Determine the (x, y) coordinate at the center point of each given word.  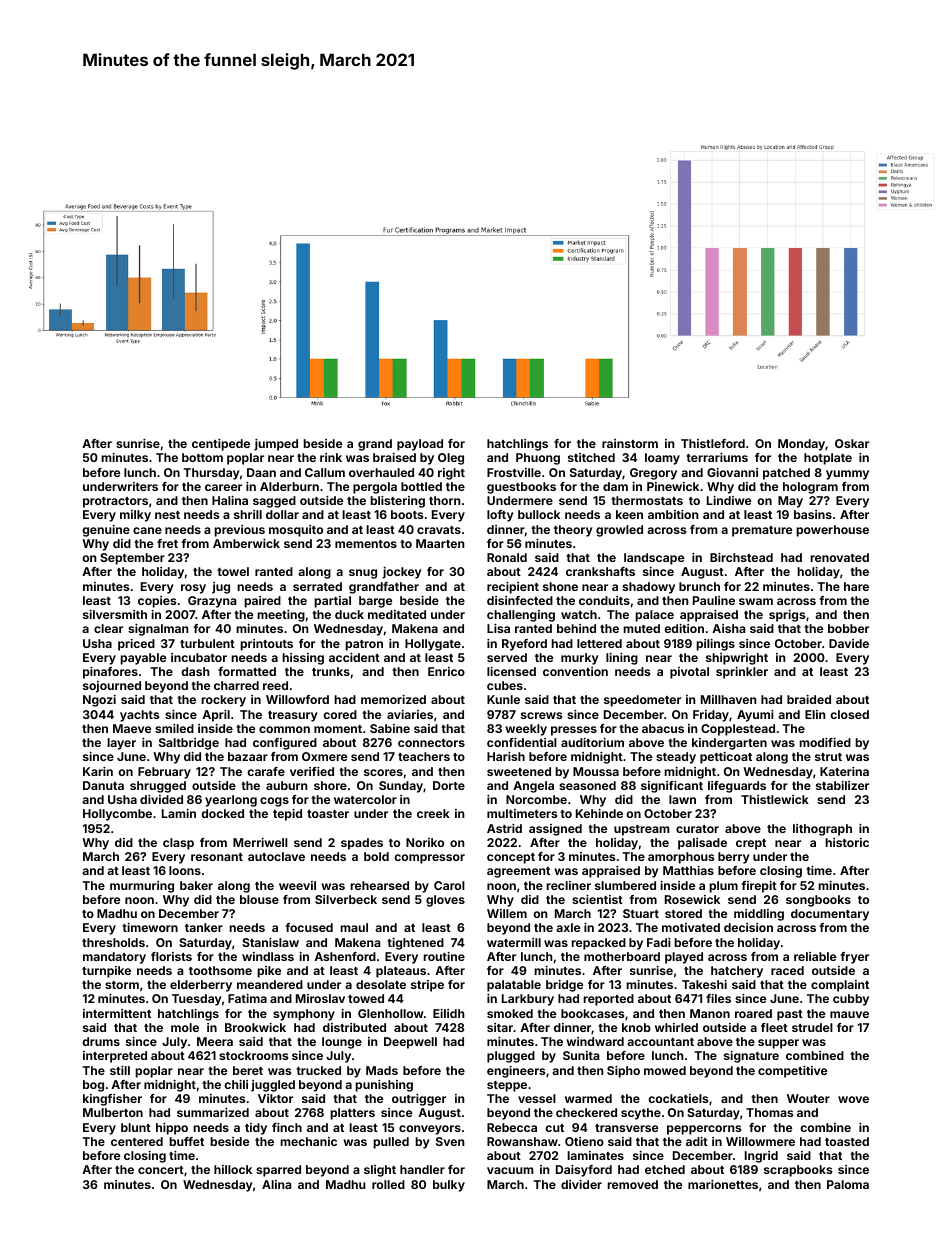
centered (137, 1141)
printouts (266, 645)
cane (147, 530)
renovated (839, 557)
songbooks (818, 901)
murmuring (142, 887)
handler (422, 1169)
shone (560, 586)
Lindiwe (729, 500)
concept (511, 858)
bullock (539, 514)
